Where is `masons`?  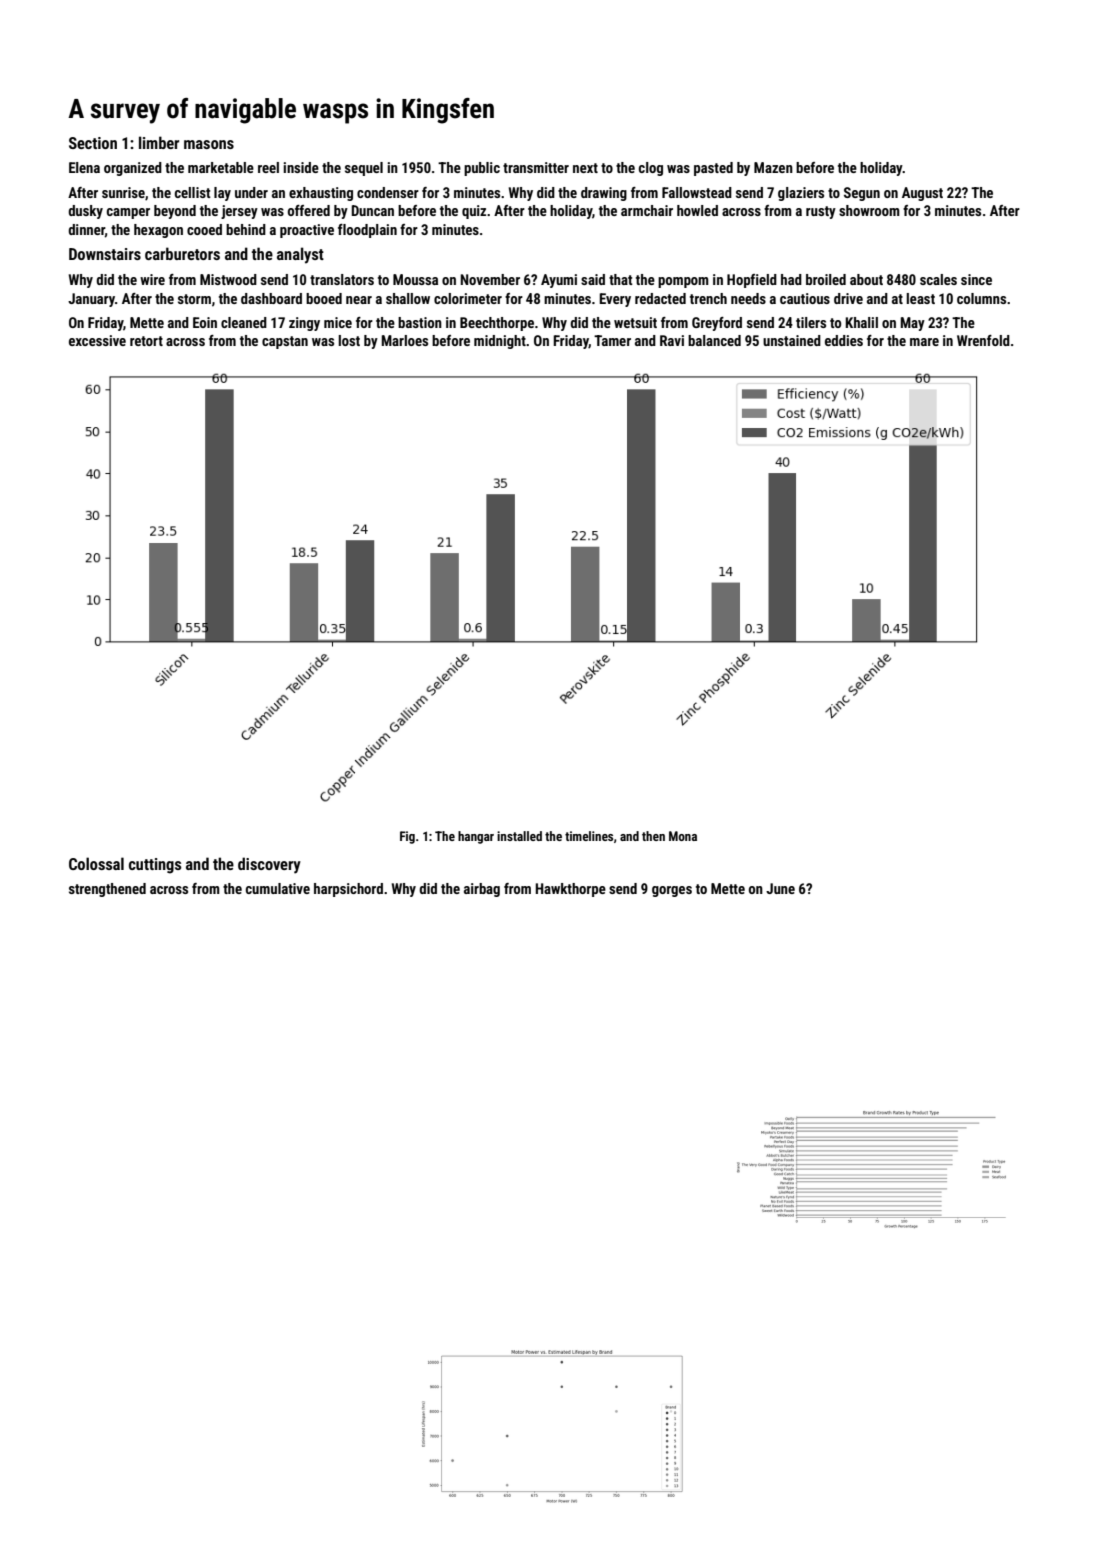
masons is located at coordinates (209, 144).
